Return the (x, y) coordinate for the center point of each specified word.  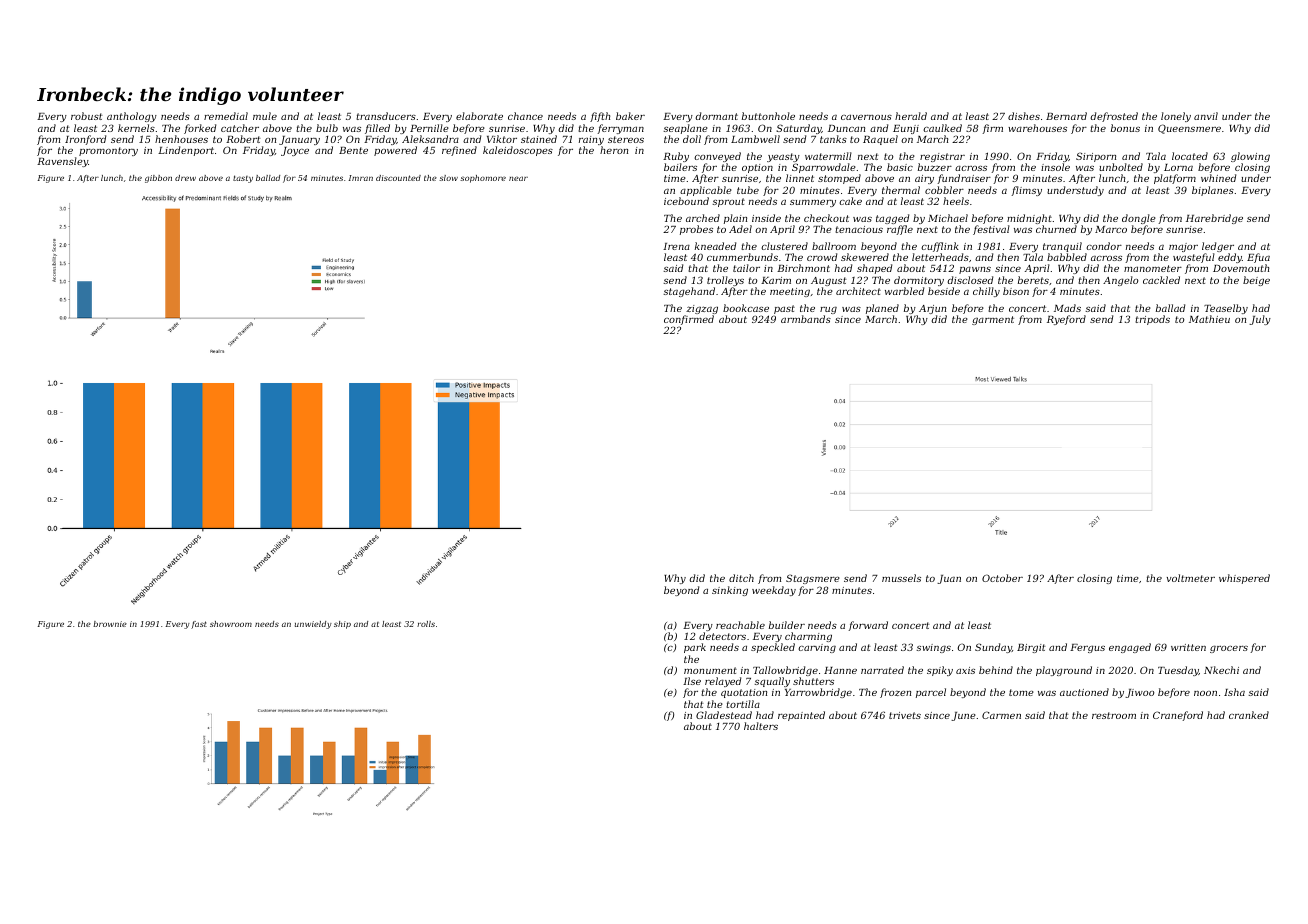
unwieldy (313, 625)
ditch (741, 578)
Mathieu (1209, 319)
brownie (110, 624)
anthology (132, 117)
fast (199, 625)
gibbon (158, 179)
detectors (722, 636)
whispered (1244, 579)
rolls (426, 624)
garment (993, 320)
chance (525, 116)
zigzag (702, 309)
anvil (1206, 116)
